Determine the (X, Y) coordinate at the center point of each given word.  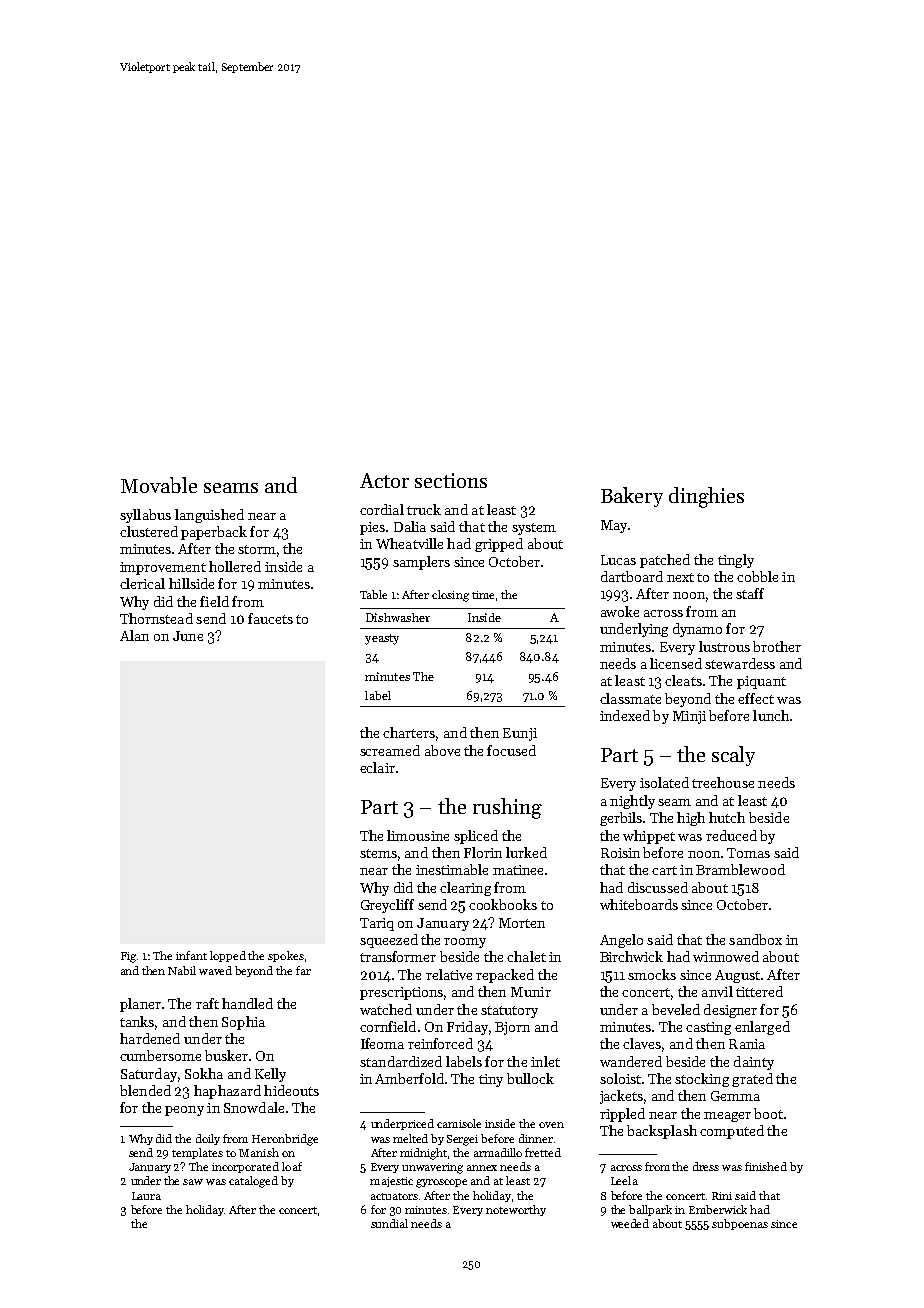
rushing (507, 808)
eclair (377, 767)
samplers (421, 563)
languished (209, 516)
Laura (146, 1196)
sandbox (755, 939)
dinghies (706, 497)
